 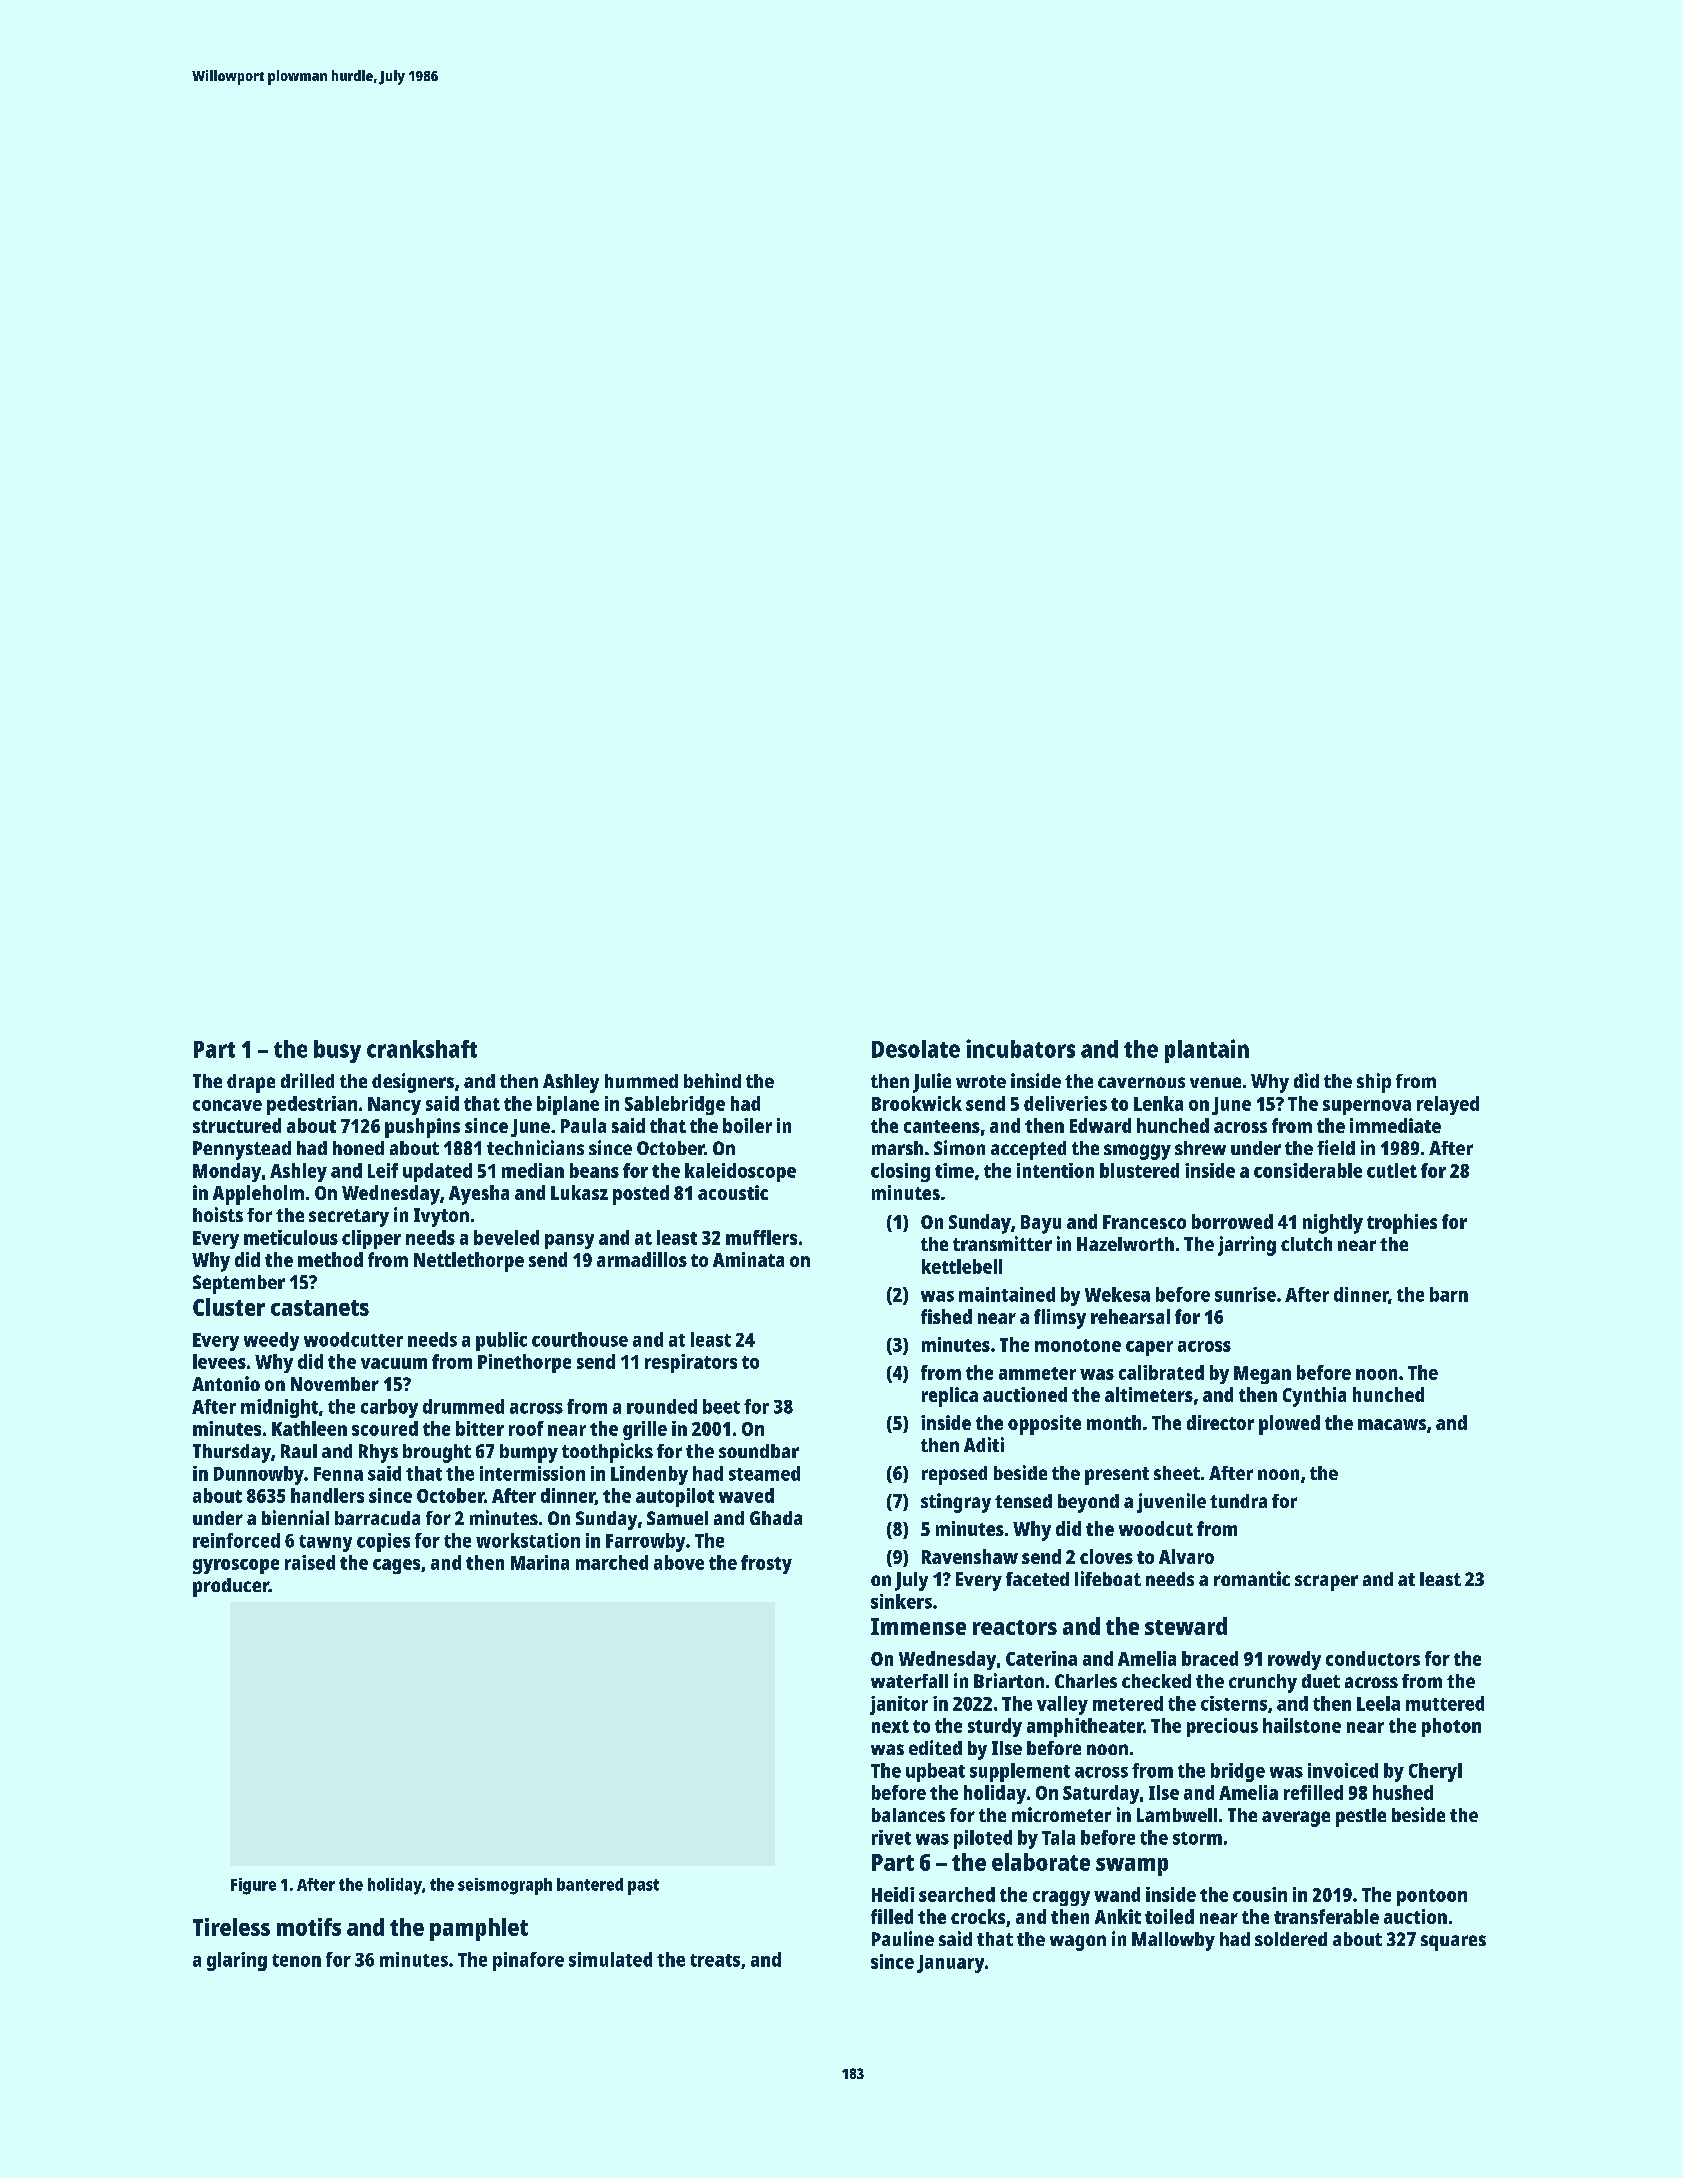 I want to click on cages, so click(x=396, y=1566).
